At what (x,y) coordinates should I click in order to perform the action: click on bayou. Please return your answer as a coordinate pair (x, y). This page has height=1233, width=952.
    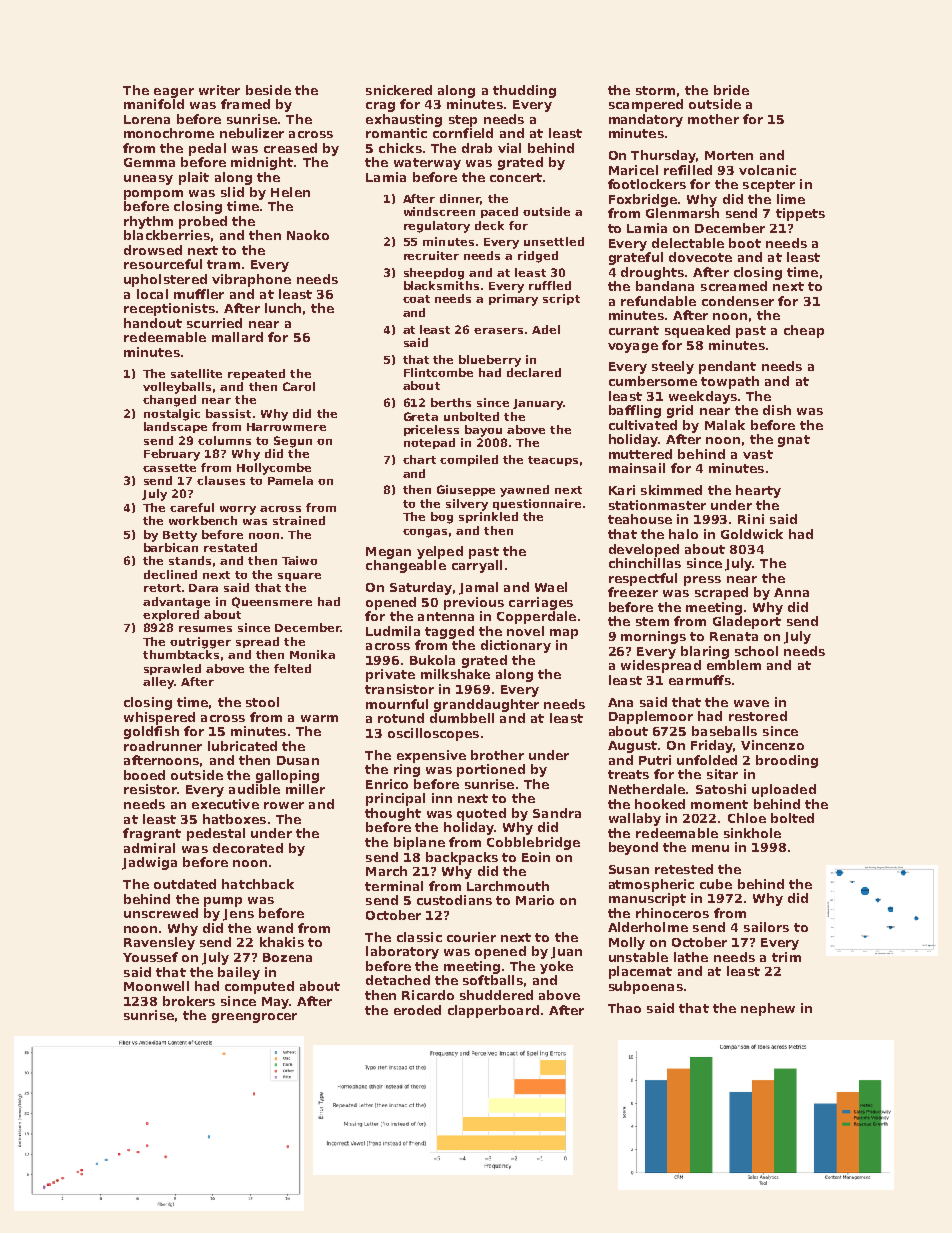
    Looking at the image, I should click on (483, 431).
